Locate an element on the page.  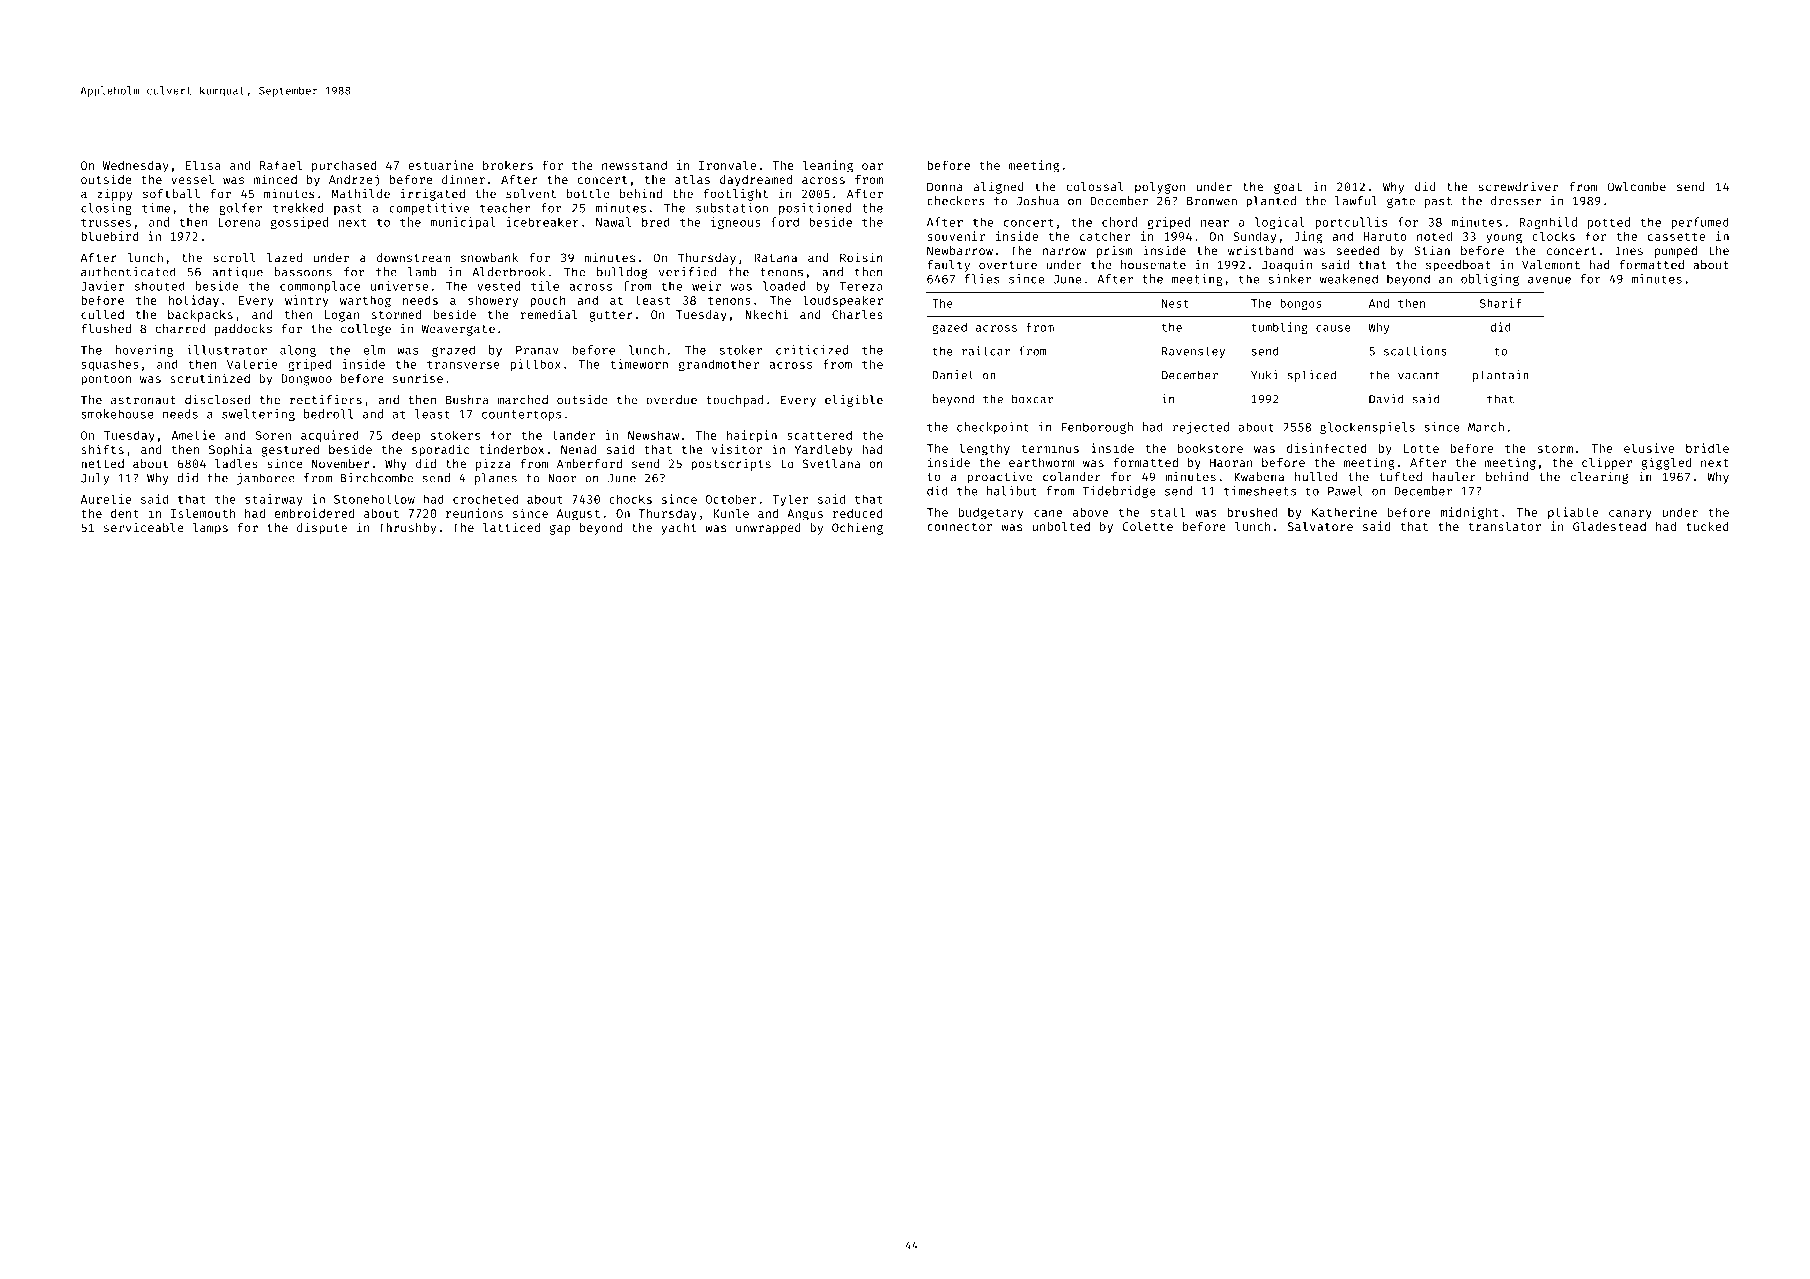
pontoon is located at coordinates (106, 380).
